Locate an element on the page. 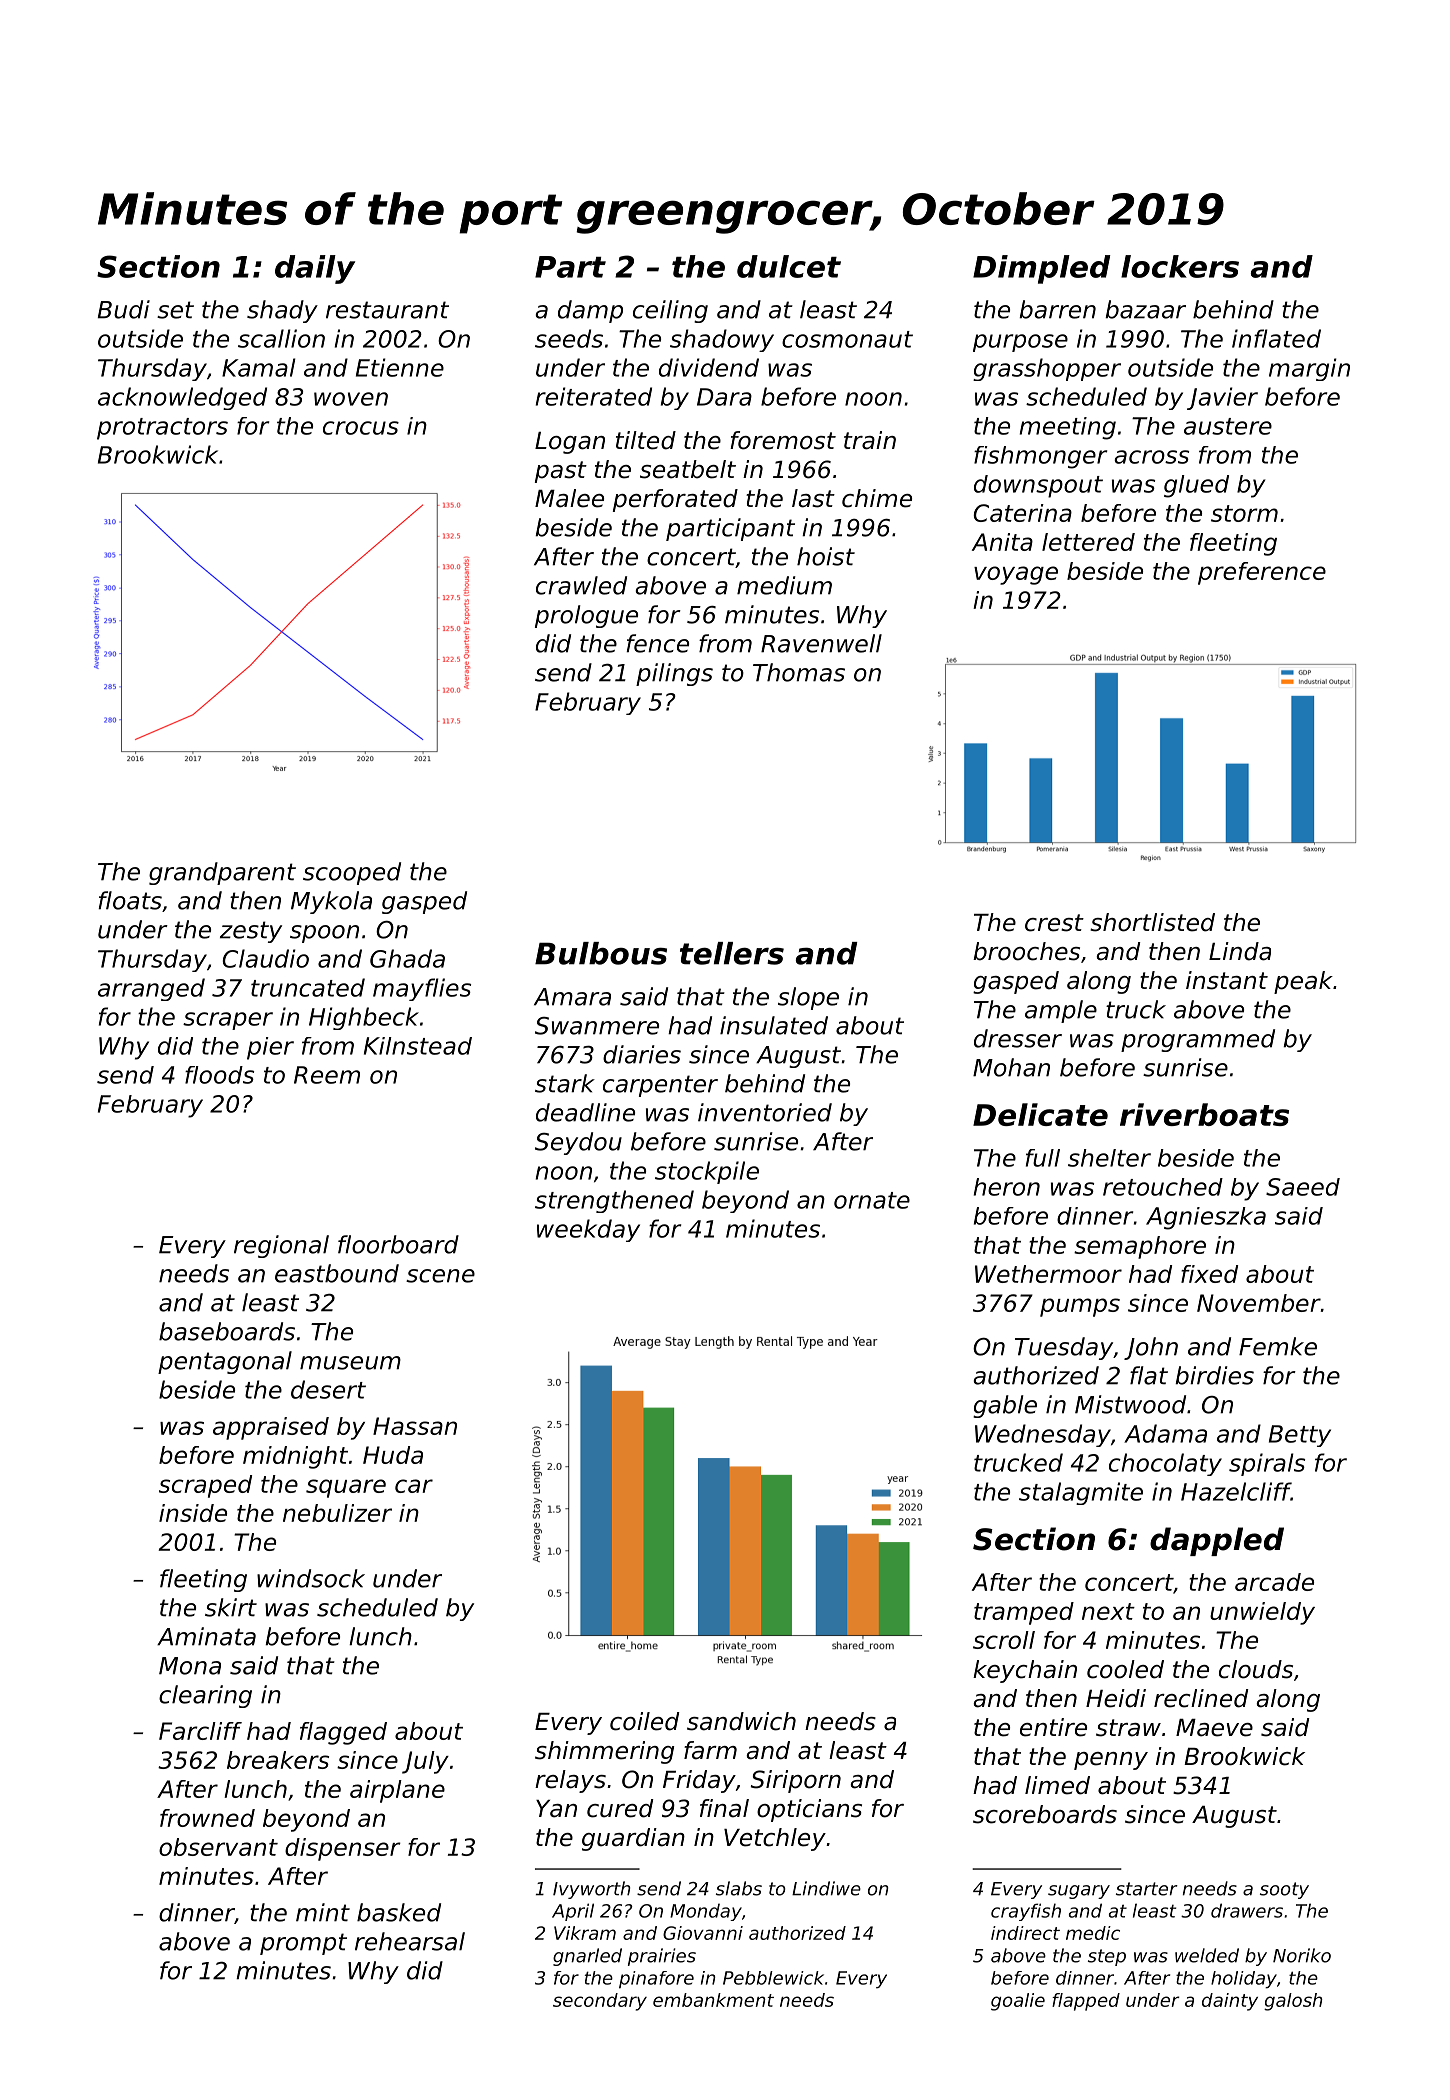 This page has height=2100, width=1450. shortlisted is located at coordinates (1152, 922).
